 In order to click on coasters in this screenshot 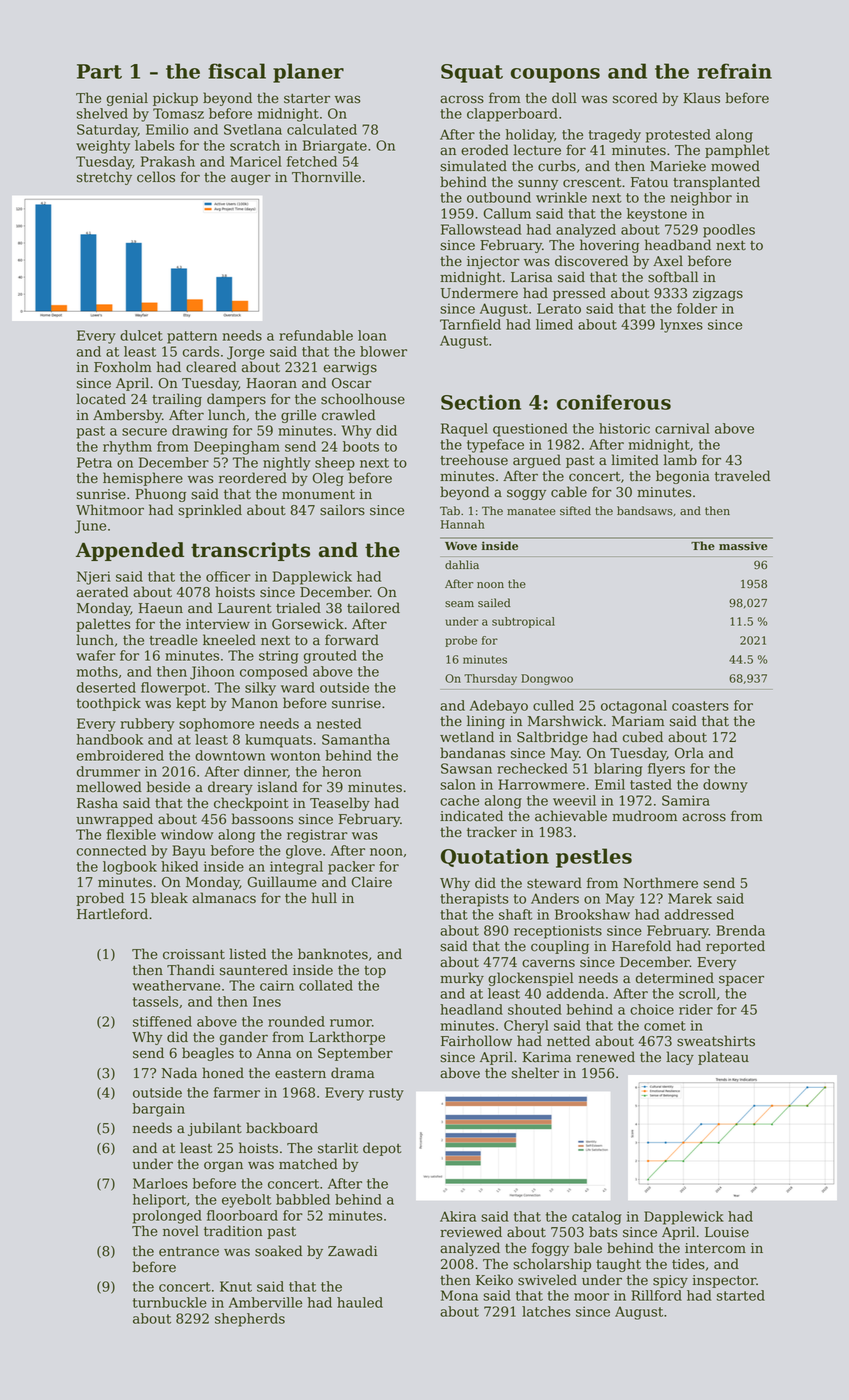, I will do `click(700, 706)`.
